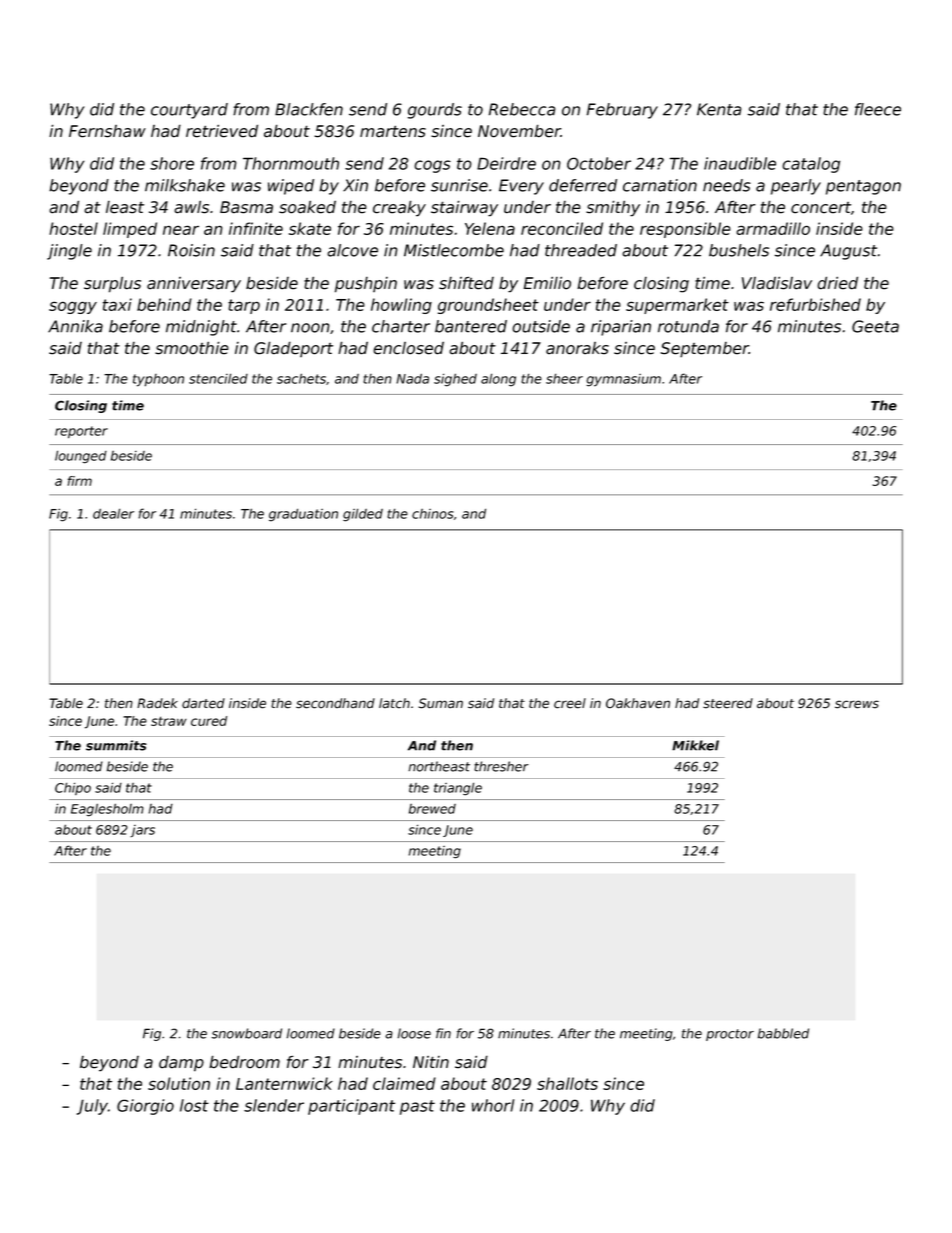  I want to click on screws, so click(857, 704).
